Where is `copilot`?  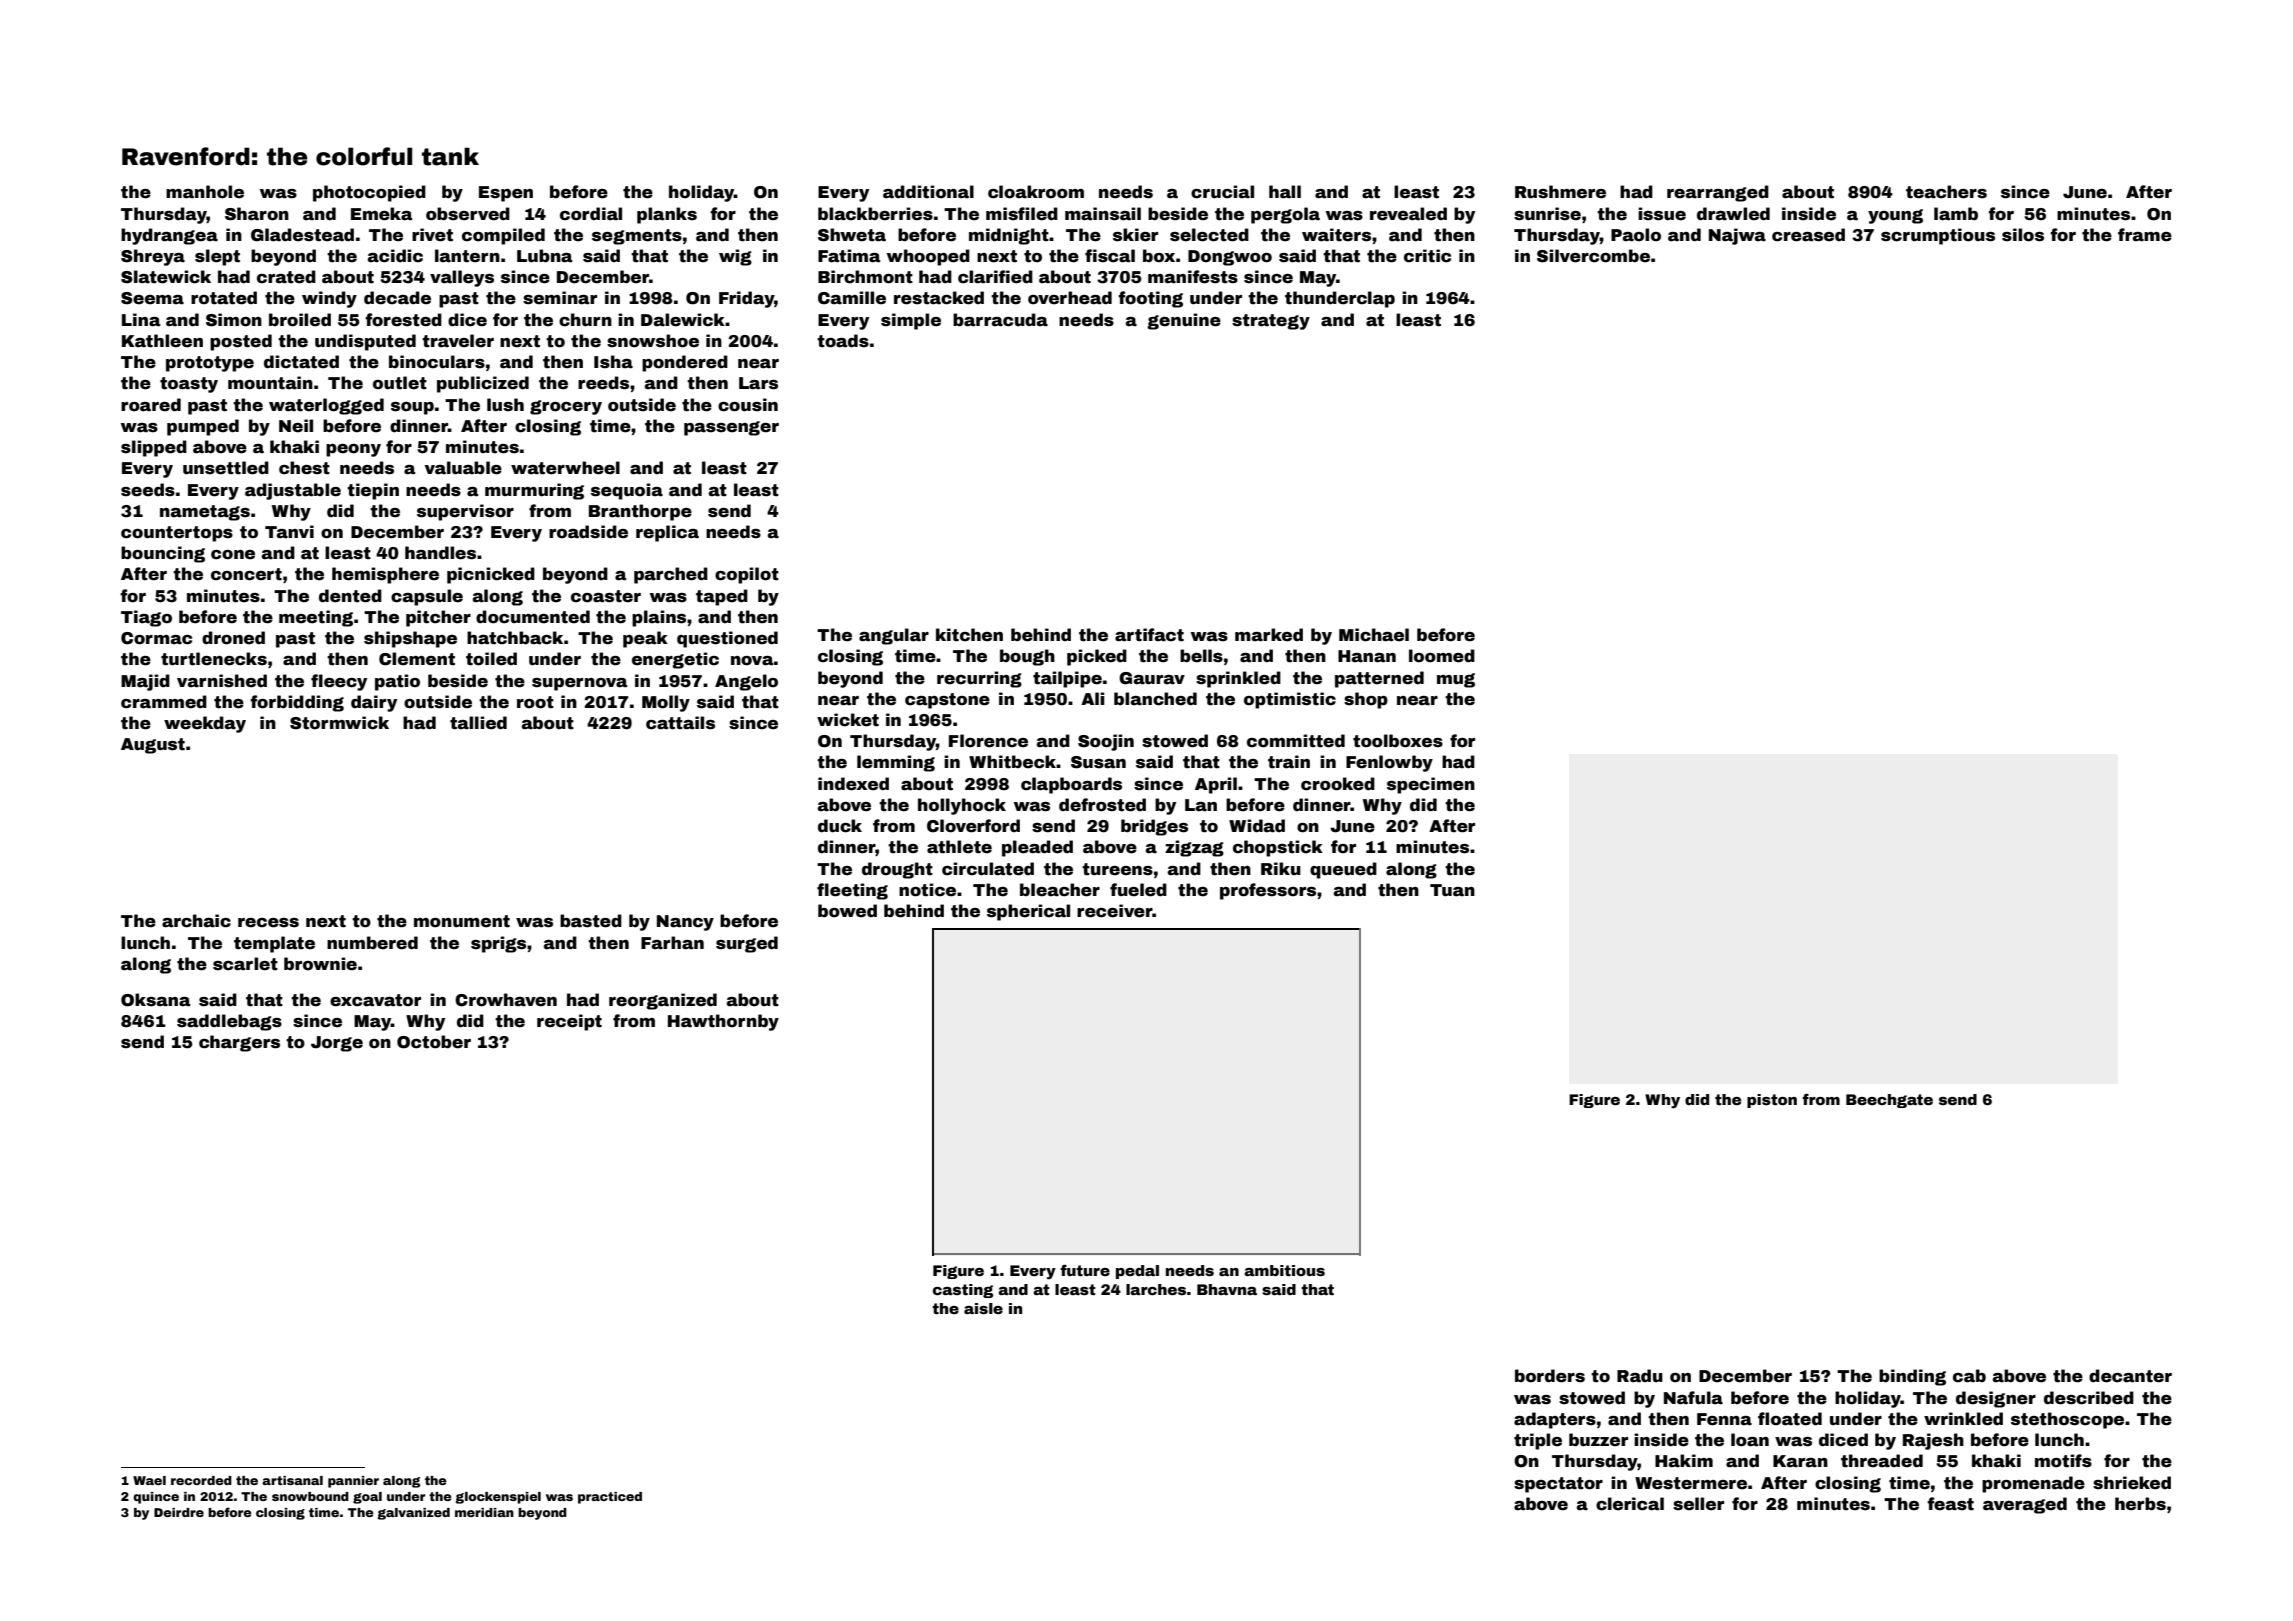 copilot is located at coordinates (747, 575).
